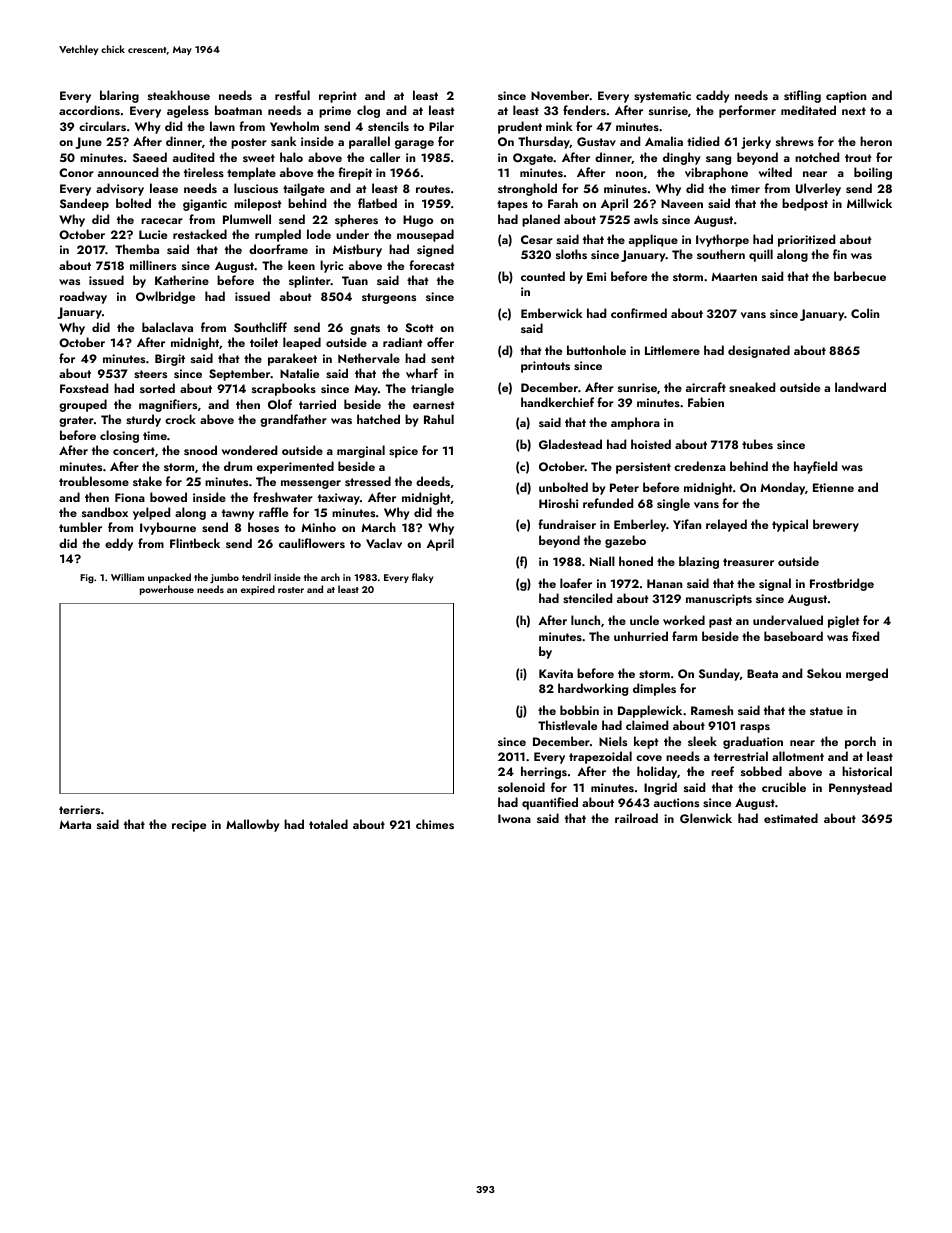 The image size is (952, 1233). What do you see at coordinates (165, 297) in the document?
I see `Owlbridge` at bounding box center [165, 297].
